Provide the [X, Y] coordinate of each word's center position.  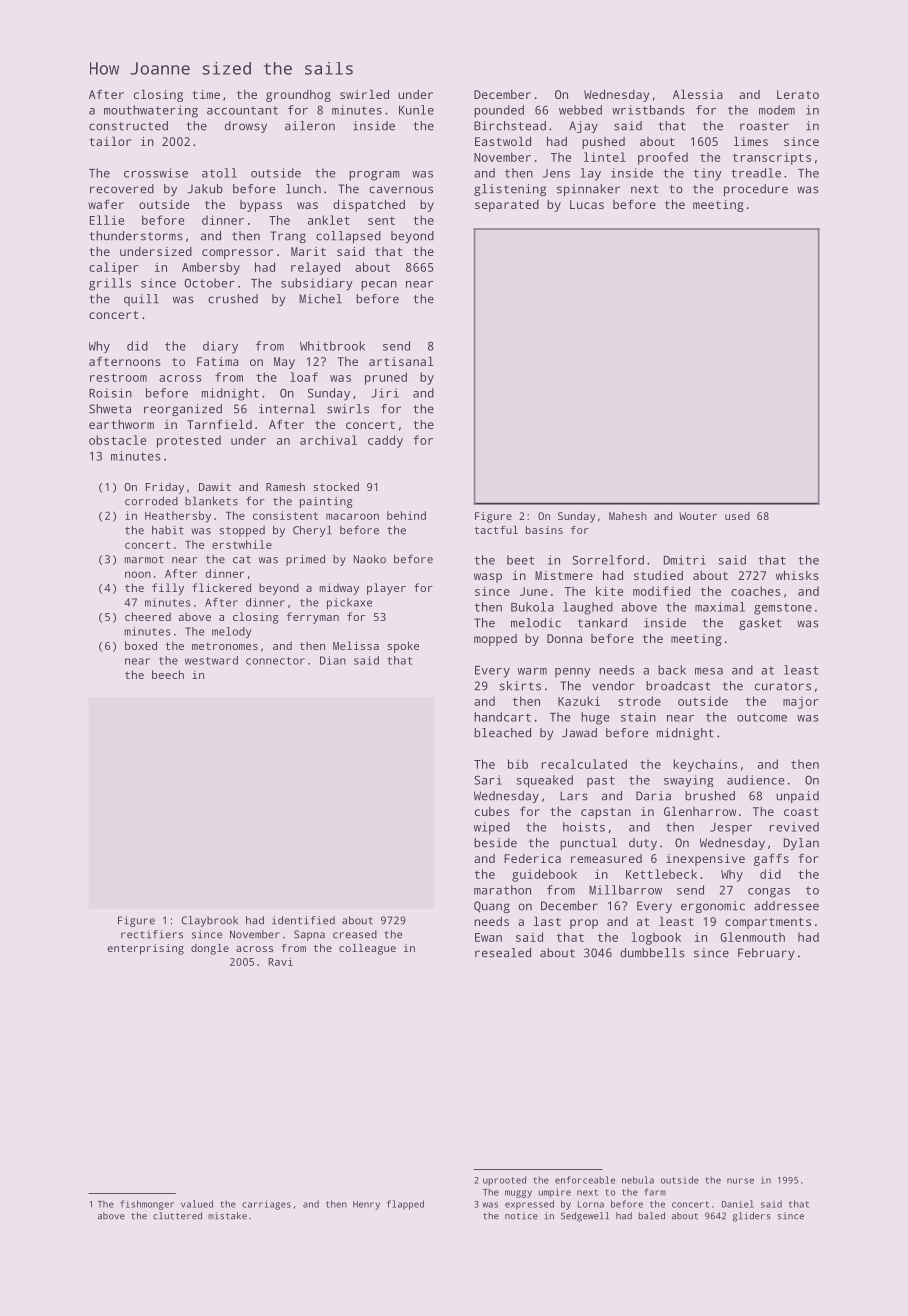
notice [521, 1216]
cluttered [177, 1216]
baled [651, 1216]
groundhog [298, 96]
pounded [499, 111]
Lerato [798, 94]
